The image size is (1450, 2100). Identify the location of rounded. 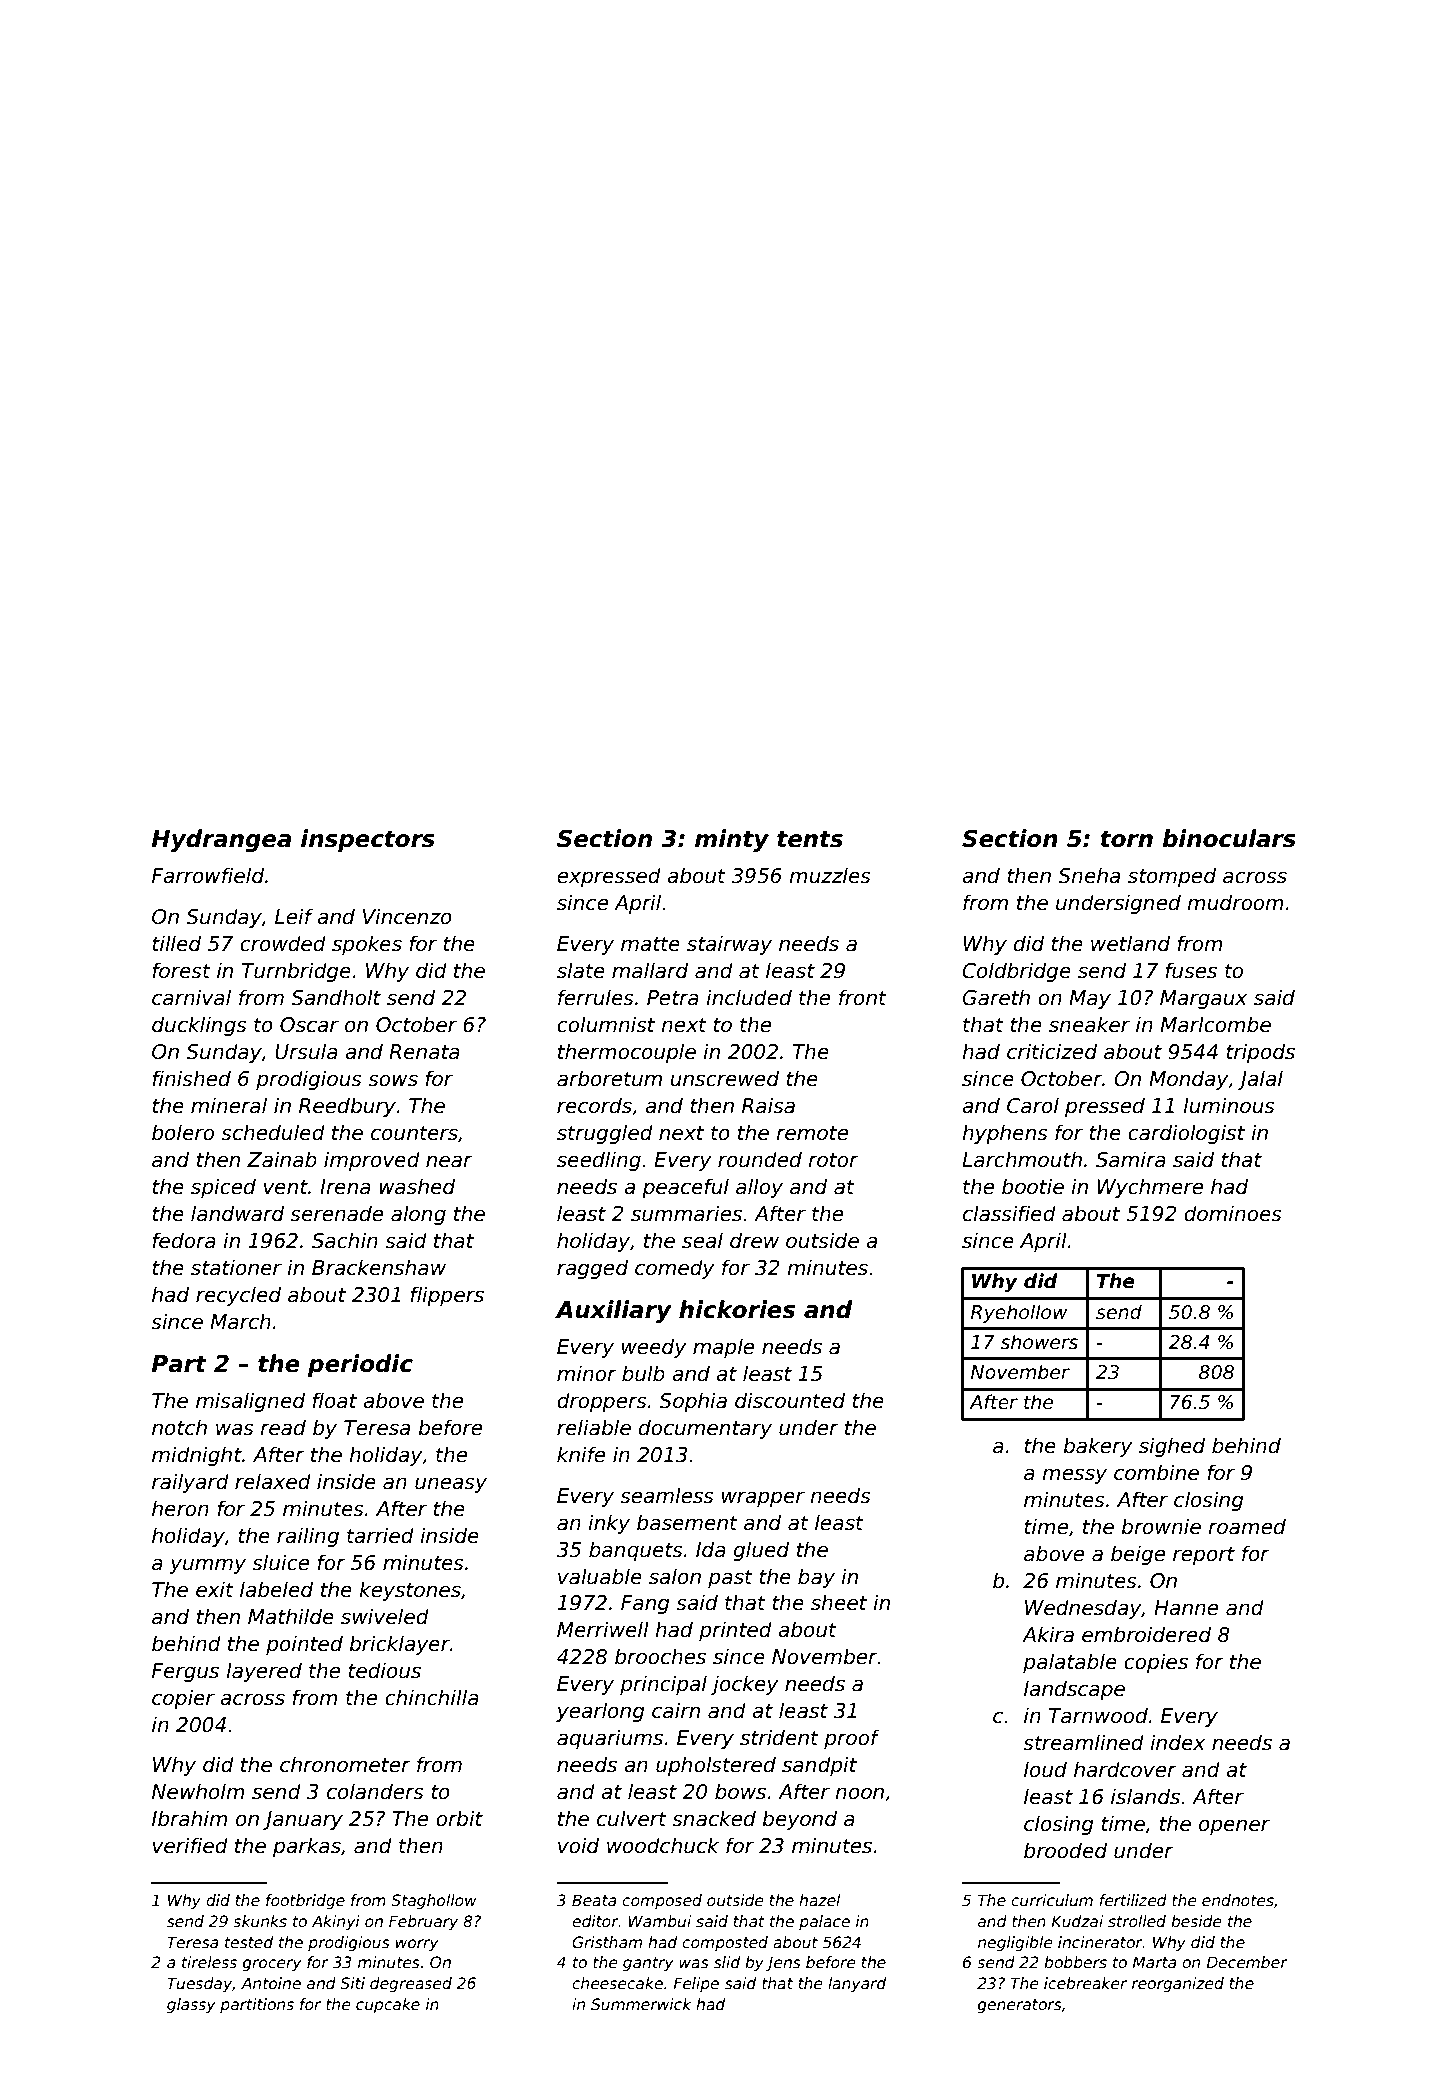
(760, 1159).
